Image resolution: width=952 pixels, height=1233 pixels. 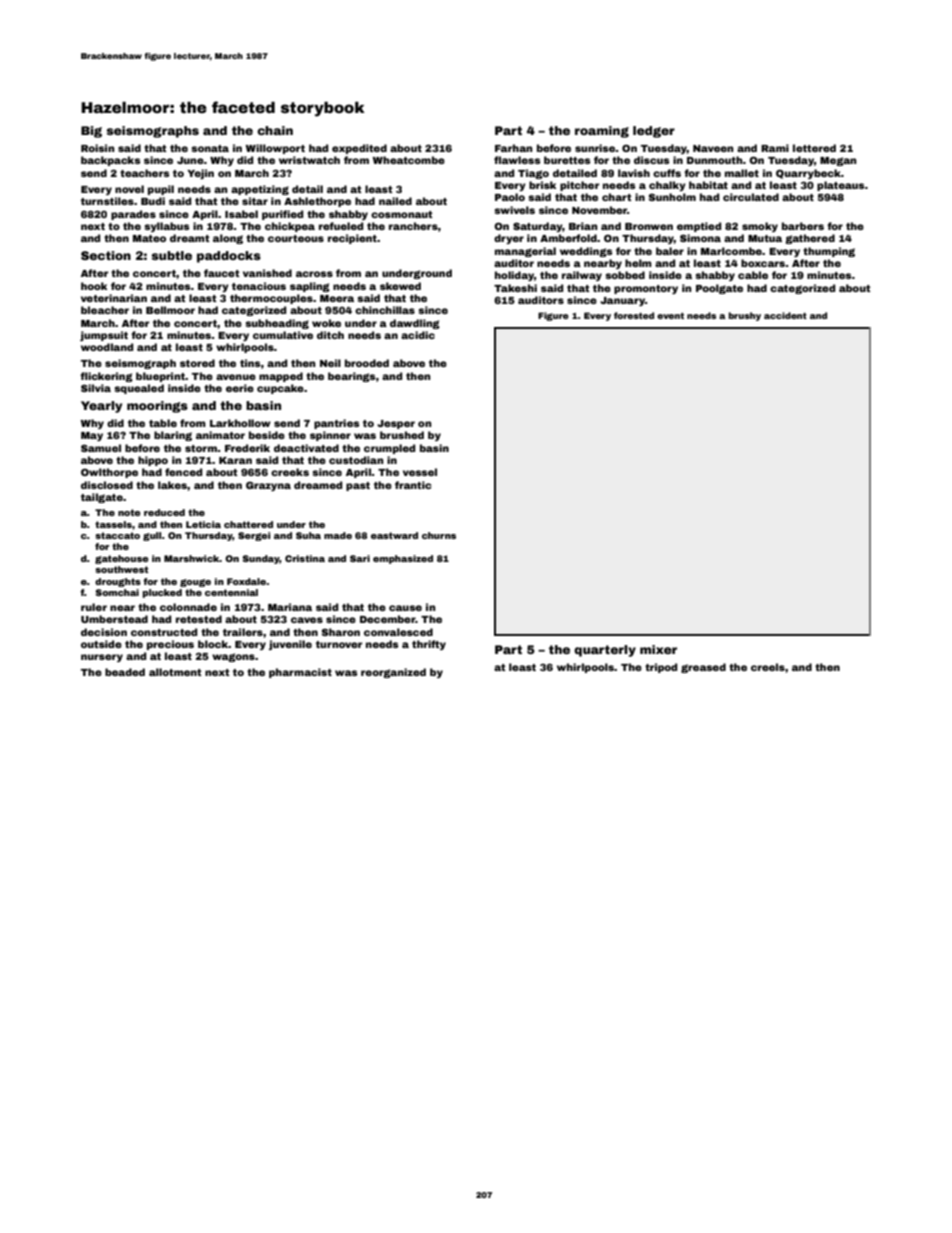 What do you see at coordinates (300, 673) in the screenshot?
I see `pharmacist` at bounding box center [300, 673].
